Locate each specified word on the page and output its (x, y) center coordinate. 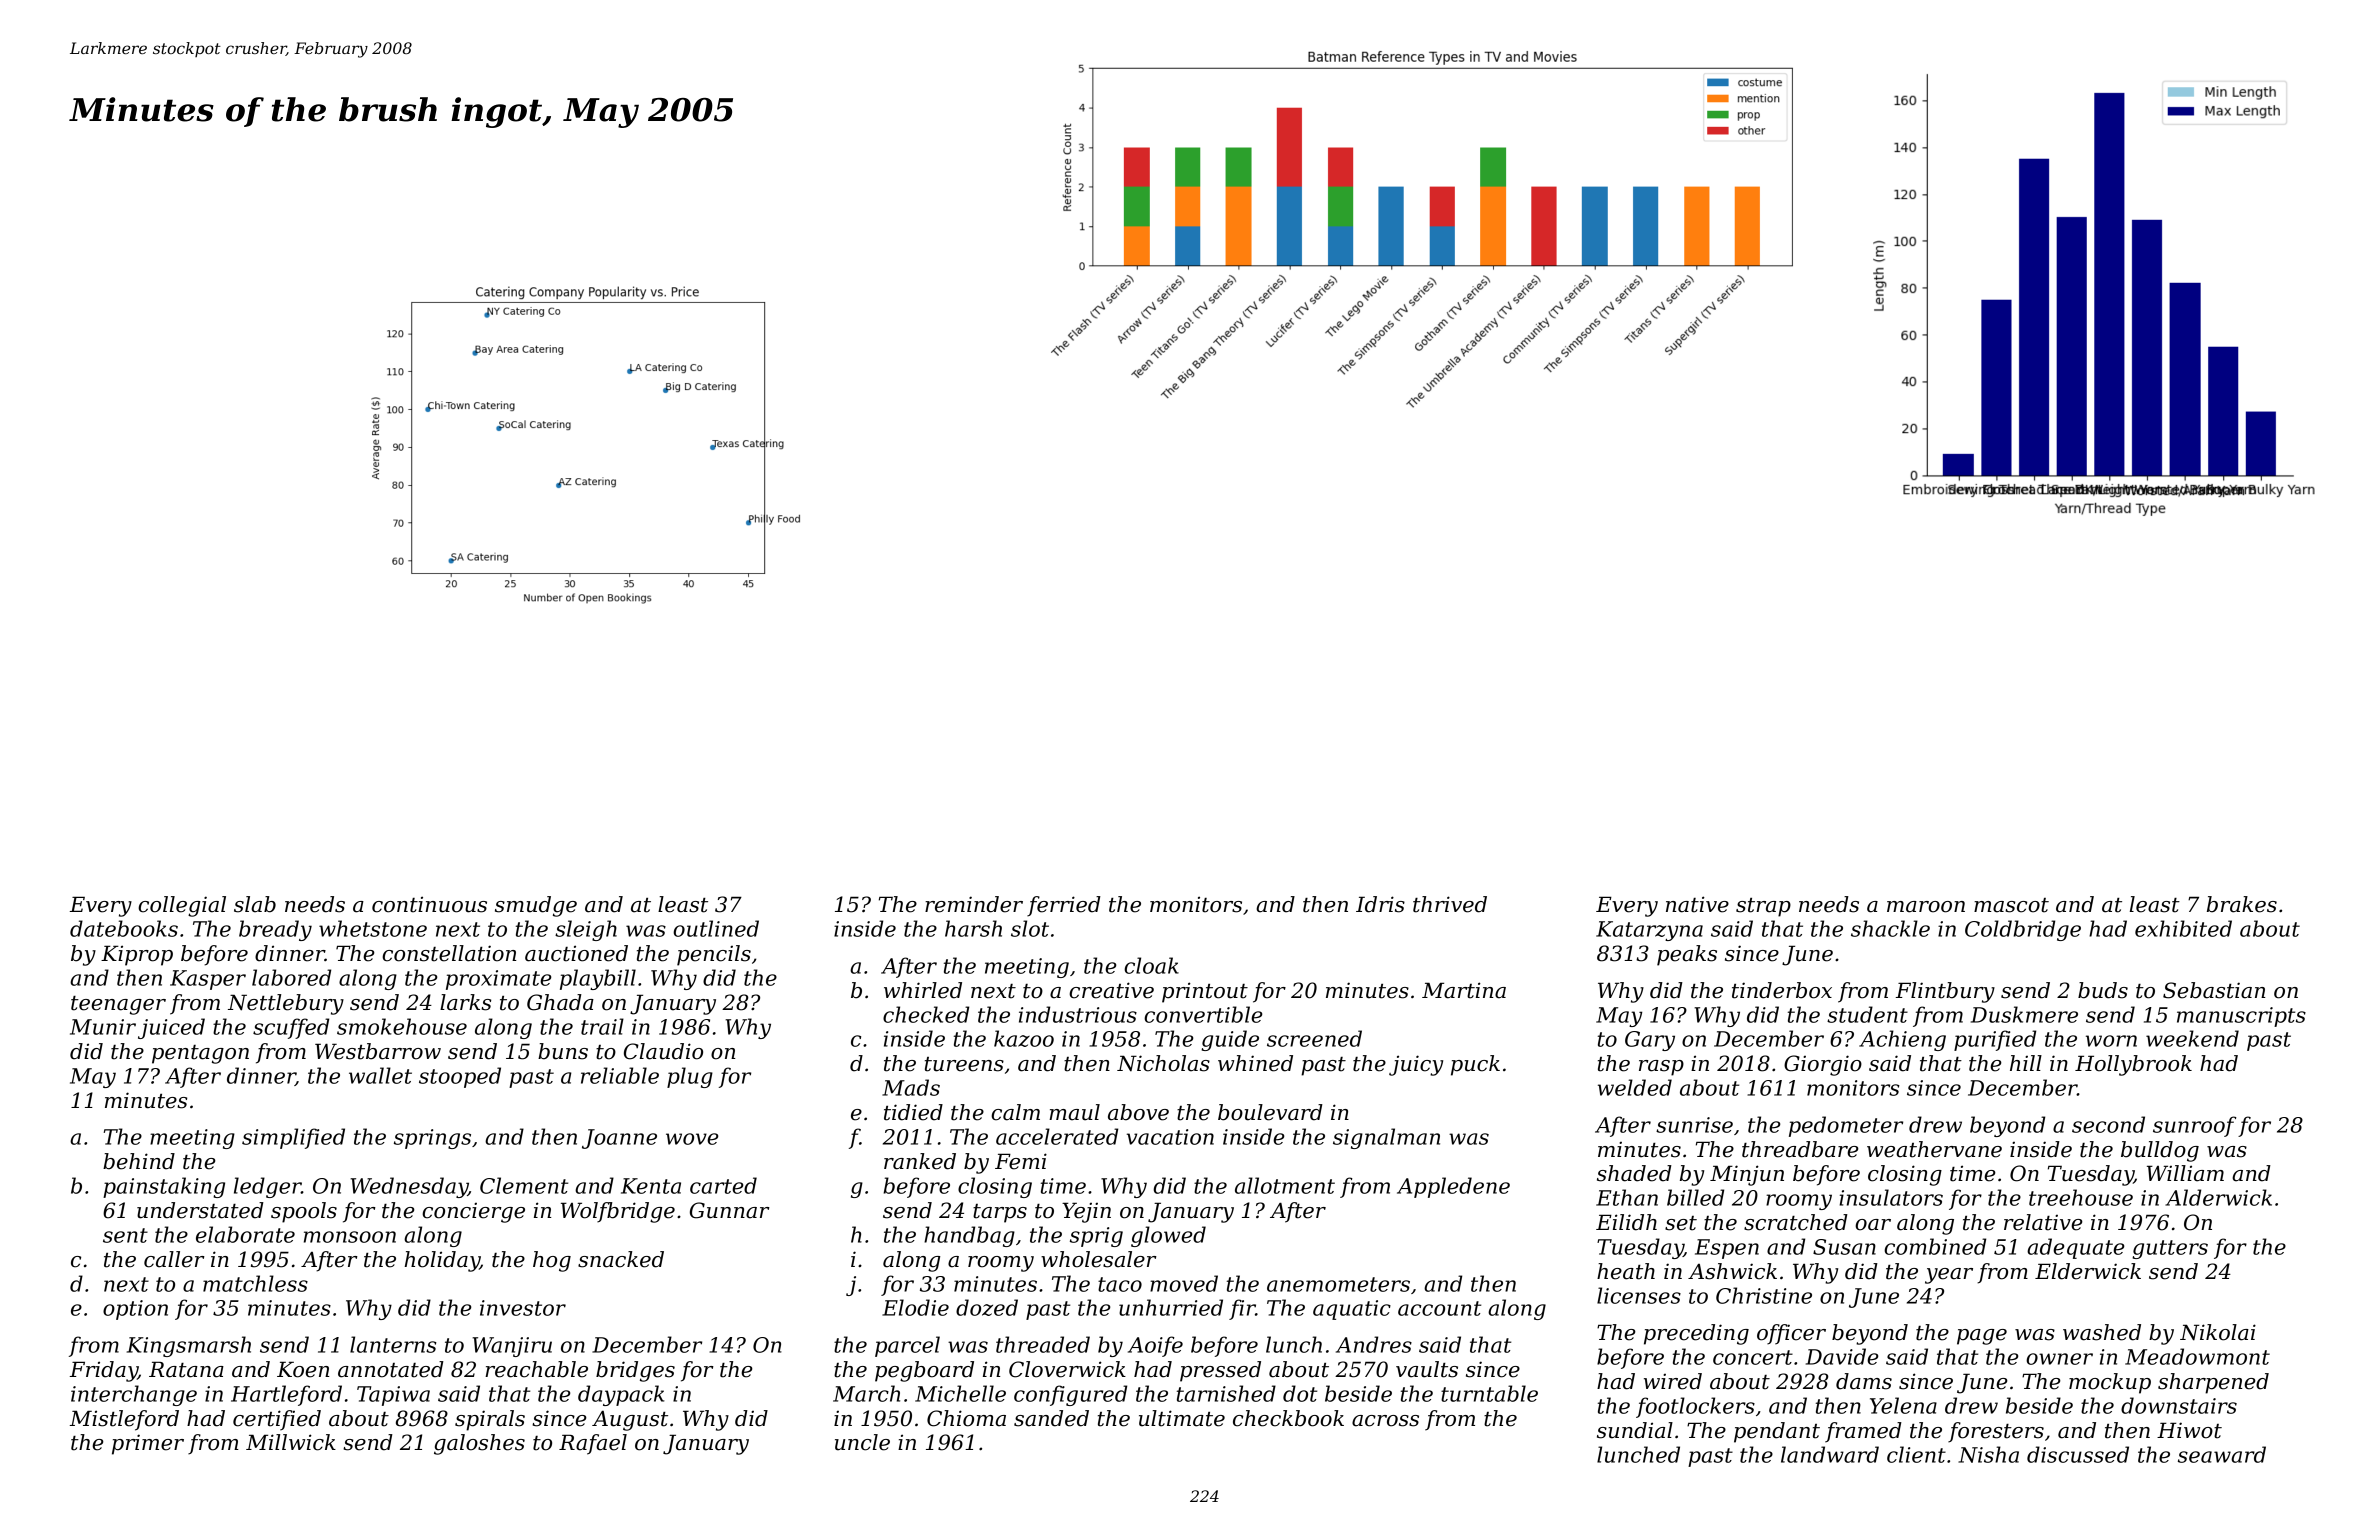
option (135, 1310)
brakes (2242, 904)
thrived (1450, 904)
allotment (1285, 1185)
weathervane (1934, 1149)
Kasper (208, 980)
